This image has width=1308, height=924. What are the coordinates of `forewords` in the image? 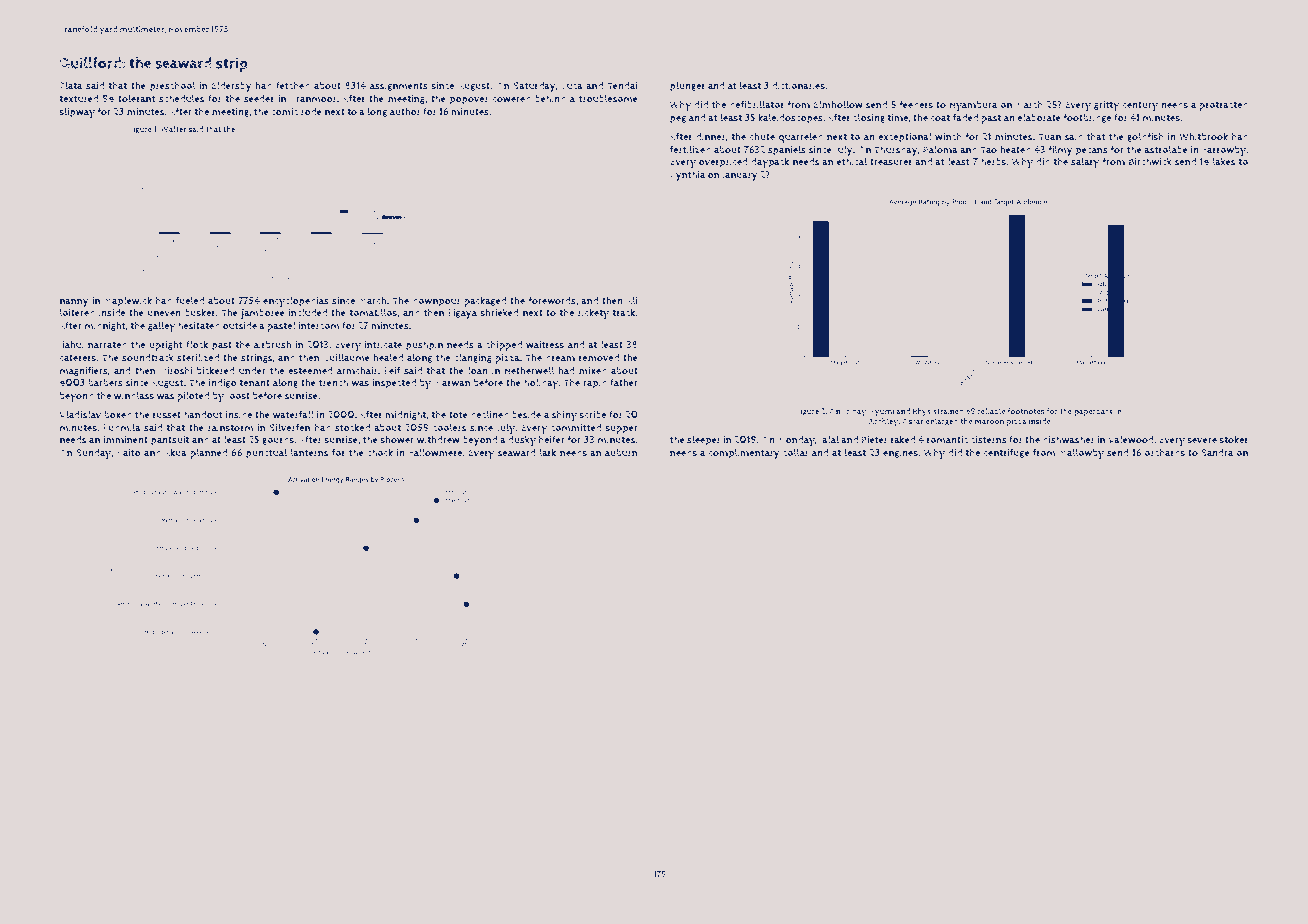 It's located at (552, 300).
